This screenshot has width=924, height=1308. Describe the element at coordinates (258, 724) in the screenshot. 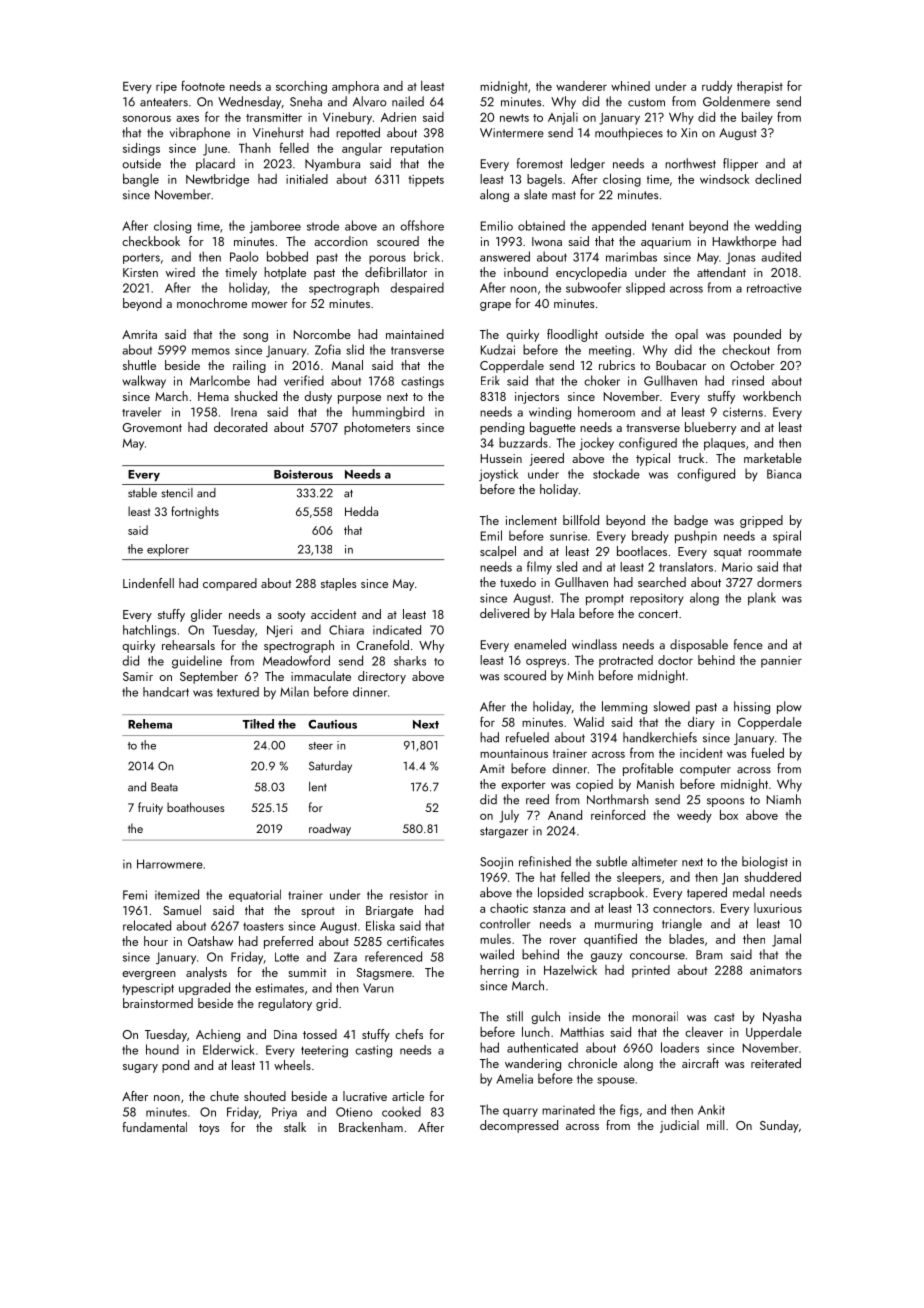

I see `Tilted` at that location.
